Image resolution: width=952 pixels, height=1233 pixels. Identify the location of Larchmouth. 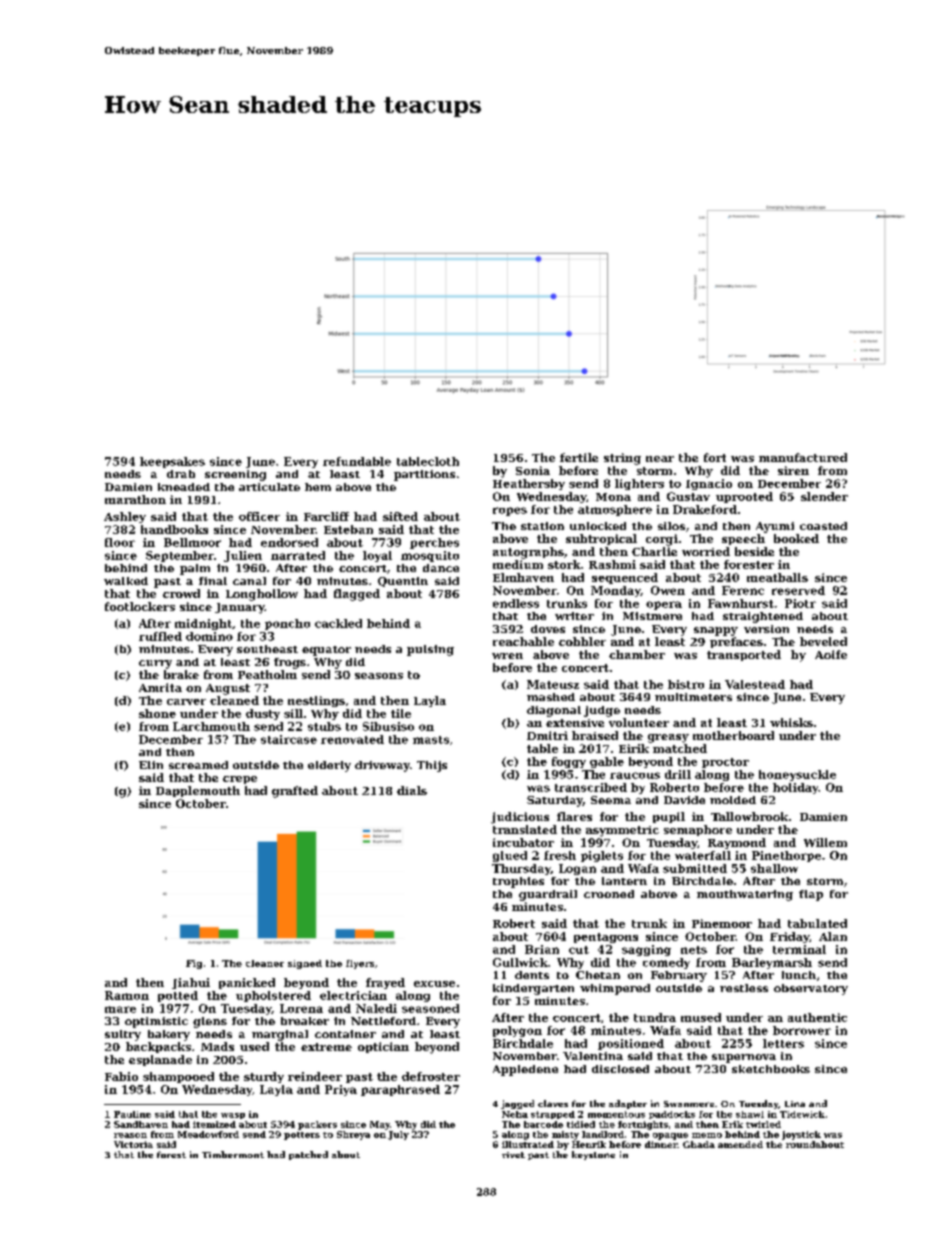
(211, 726).
